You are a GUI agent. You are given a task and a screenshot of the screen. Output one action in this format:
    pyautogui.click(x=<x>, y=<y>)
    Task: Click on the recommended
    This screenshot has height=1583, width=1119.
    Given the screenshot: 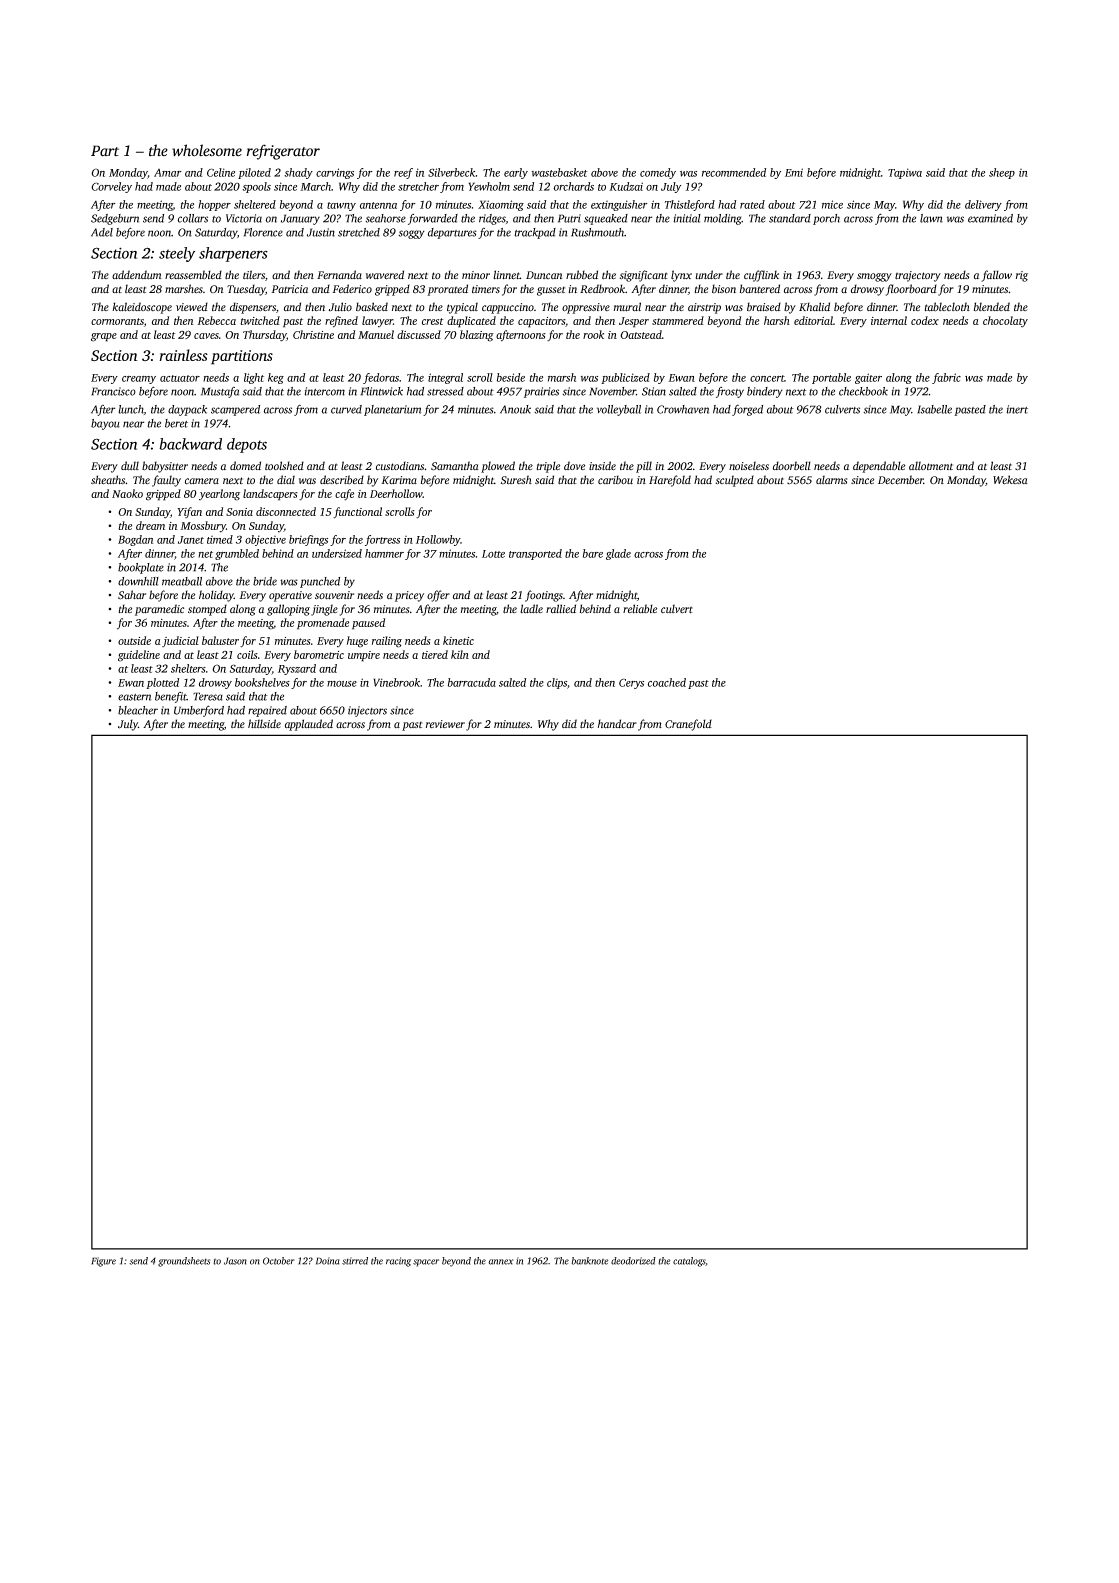 What is the action you would take?
    pyautogui.click(x=734, y=172)
